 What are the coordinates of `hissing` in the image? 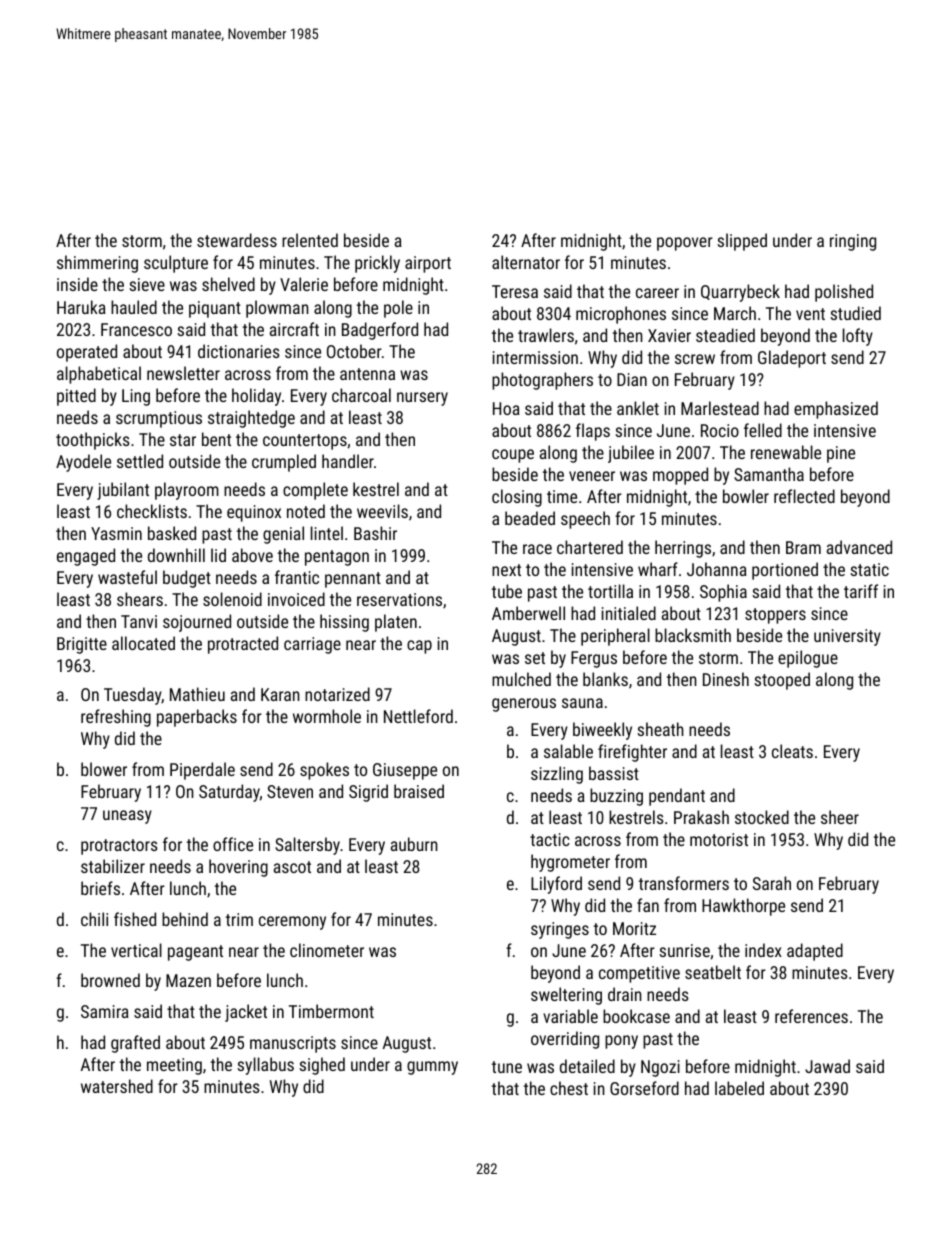 It's located at (344, 623).
